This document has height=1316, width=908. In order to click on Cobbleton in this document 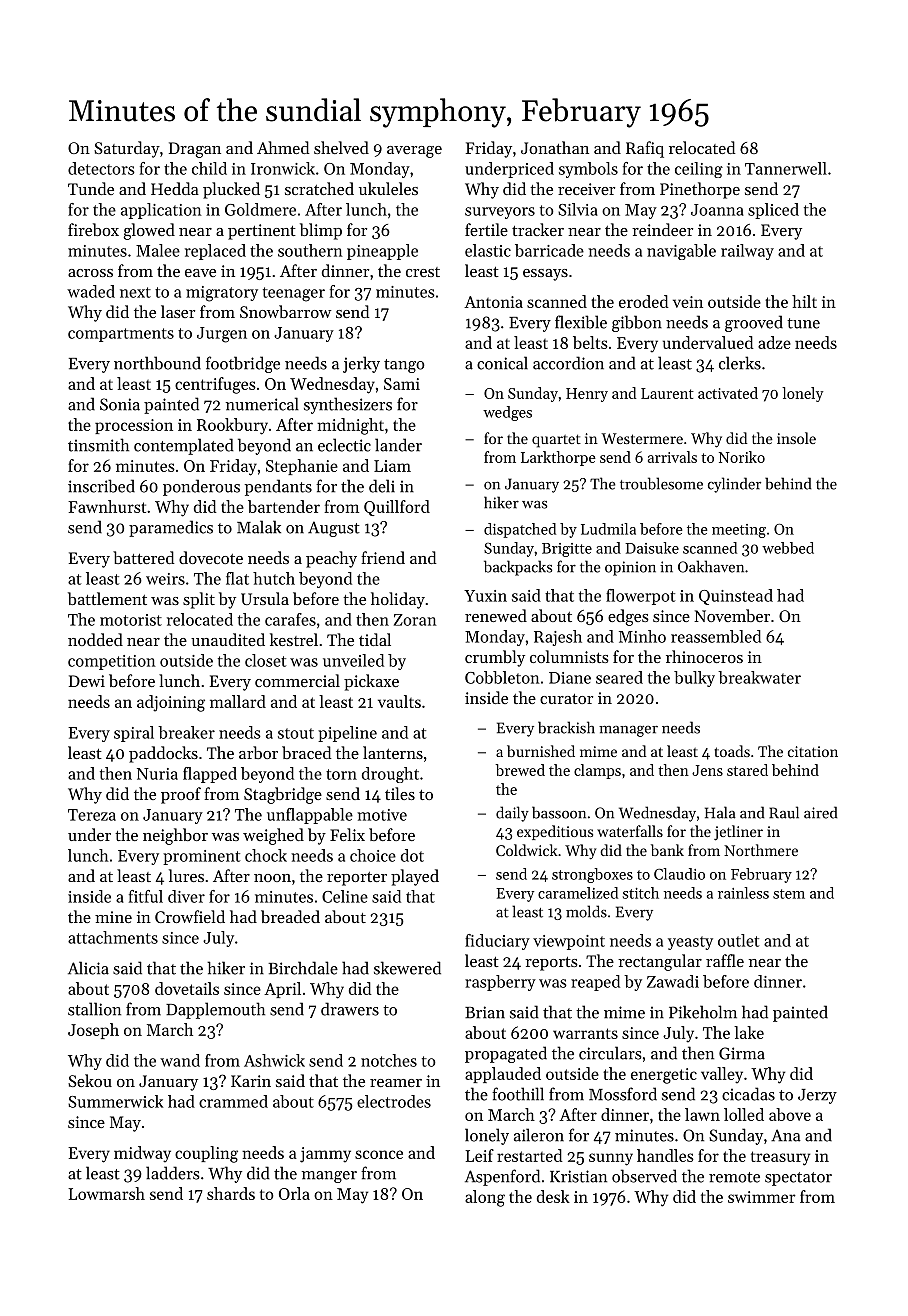, I will do `click(502, 677)`.
